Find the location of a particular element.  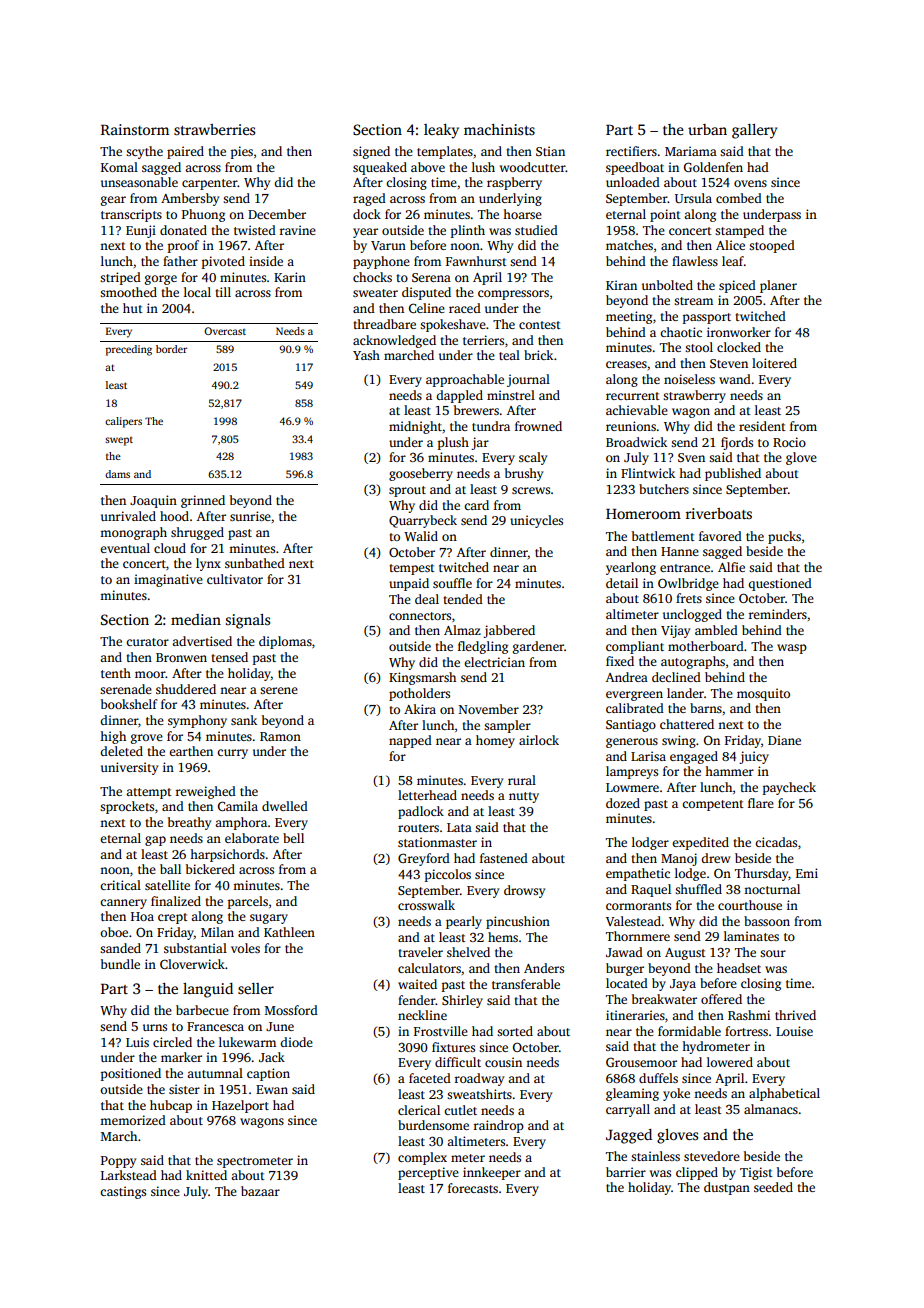

seeded is located at coordinates (773, 1187).
